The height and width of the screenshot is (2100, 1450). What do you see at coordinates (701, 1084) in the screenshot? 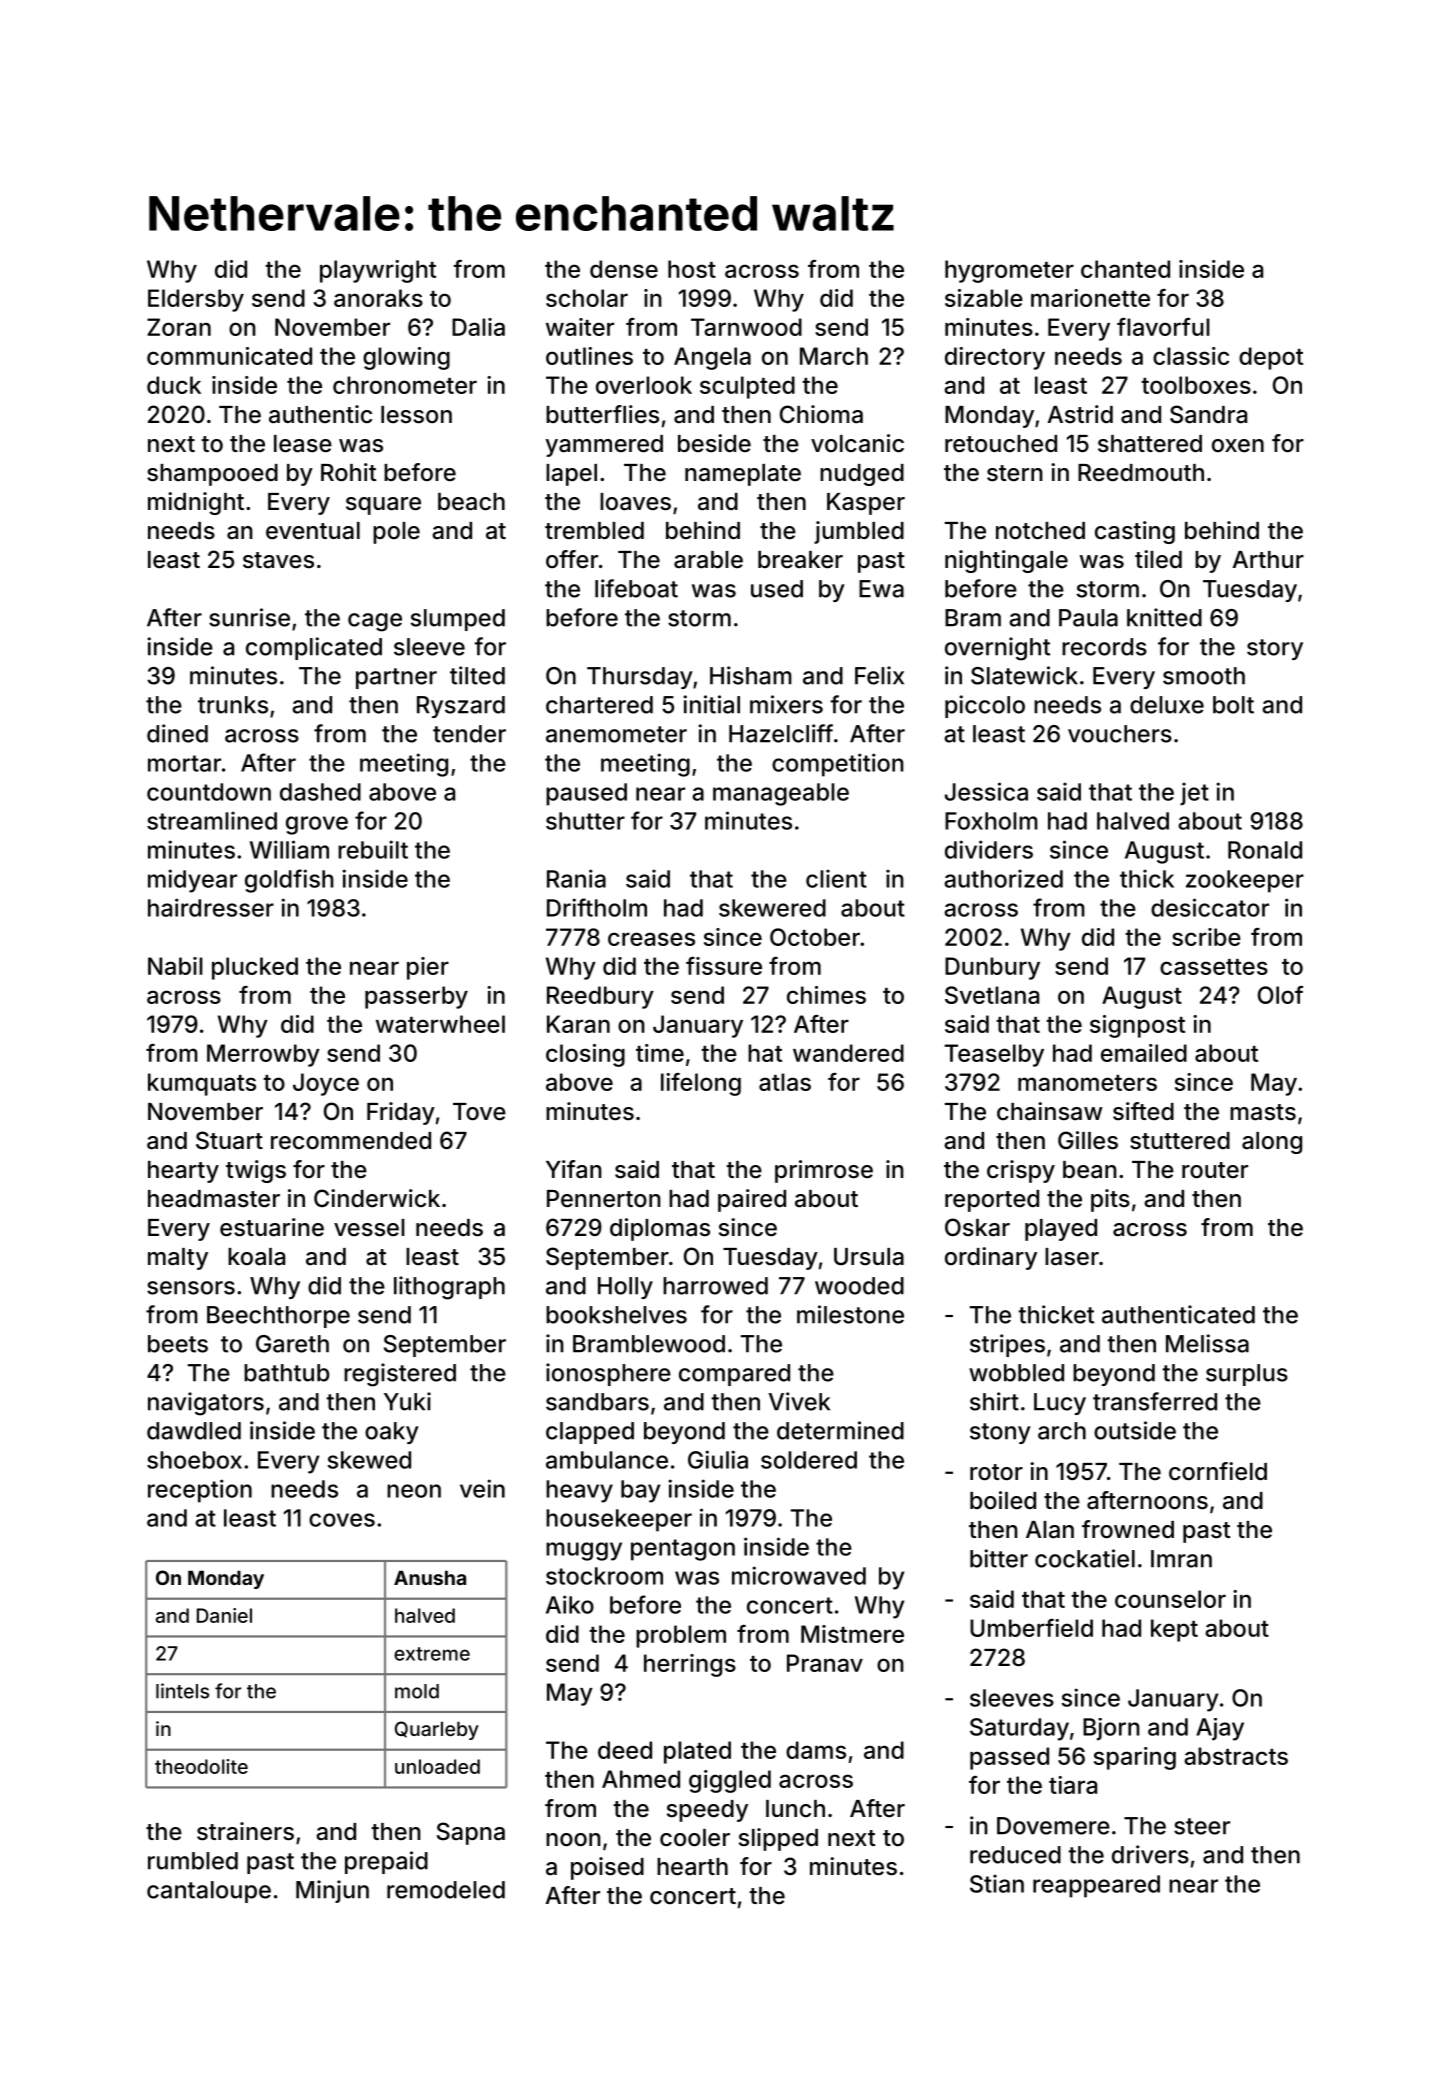
I see `lifelong` at bounding box center [701, 1084].
